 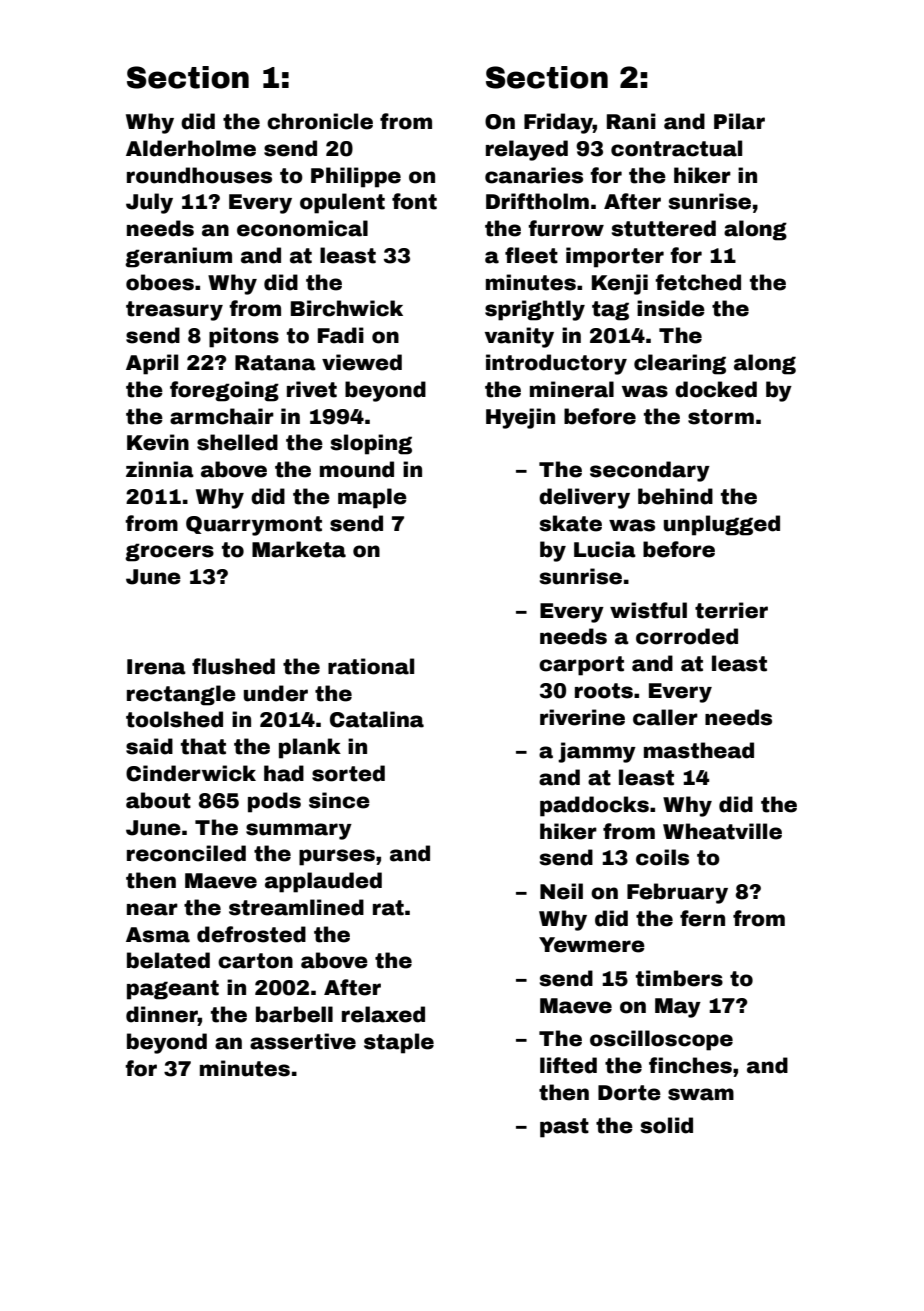 What do you see at coordinates (284, 773) in the screenshot?
I see `had` at bounding box center [284, 773].
